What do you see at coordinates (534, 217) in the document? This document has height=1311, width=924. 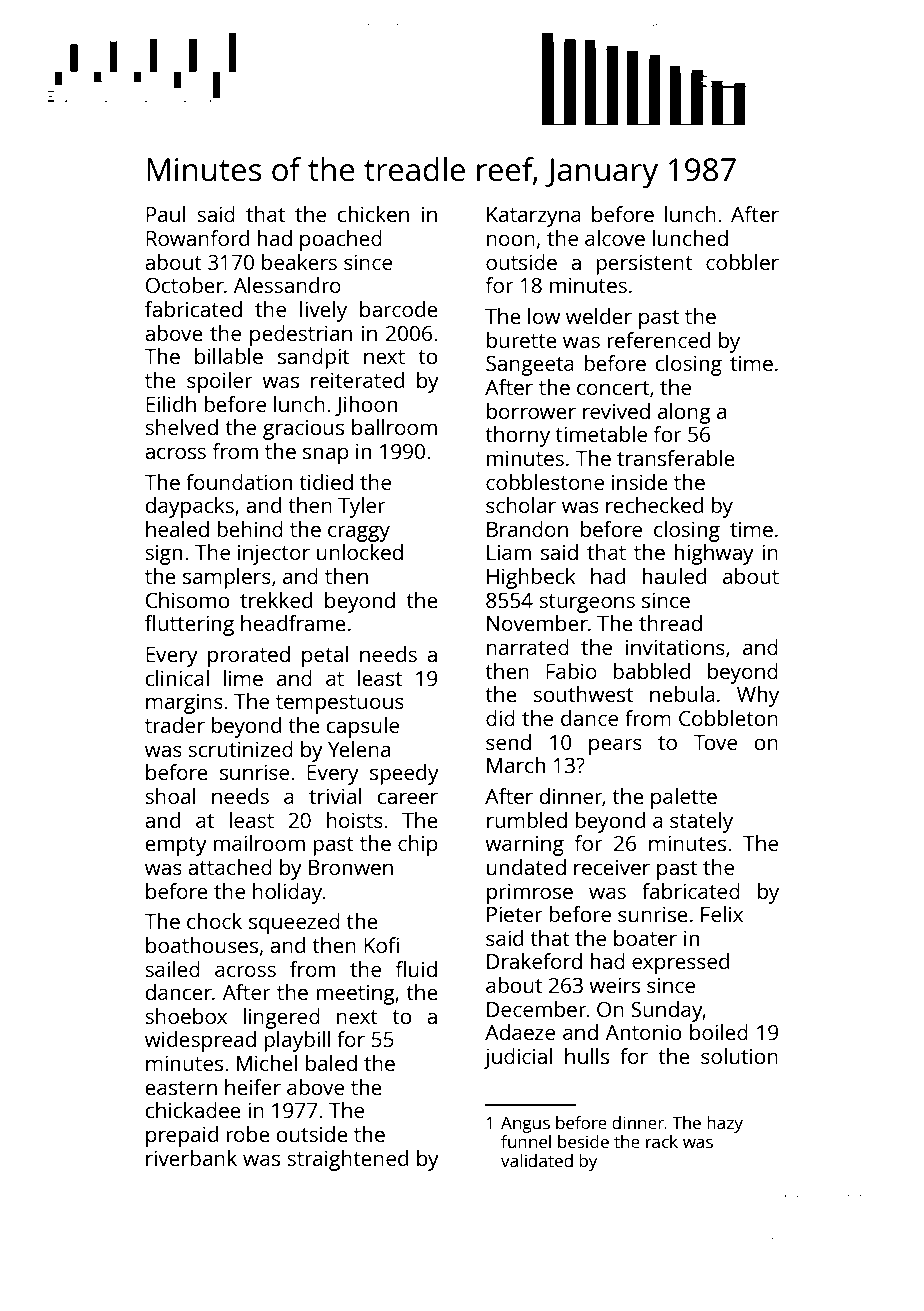 I see `Katarzyna` at bounding box center [534, 217].
